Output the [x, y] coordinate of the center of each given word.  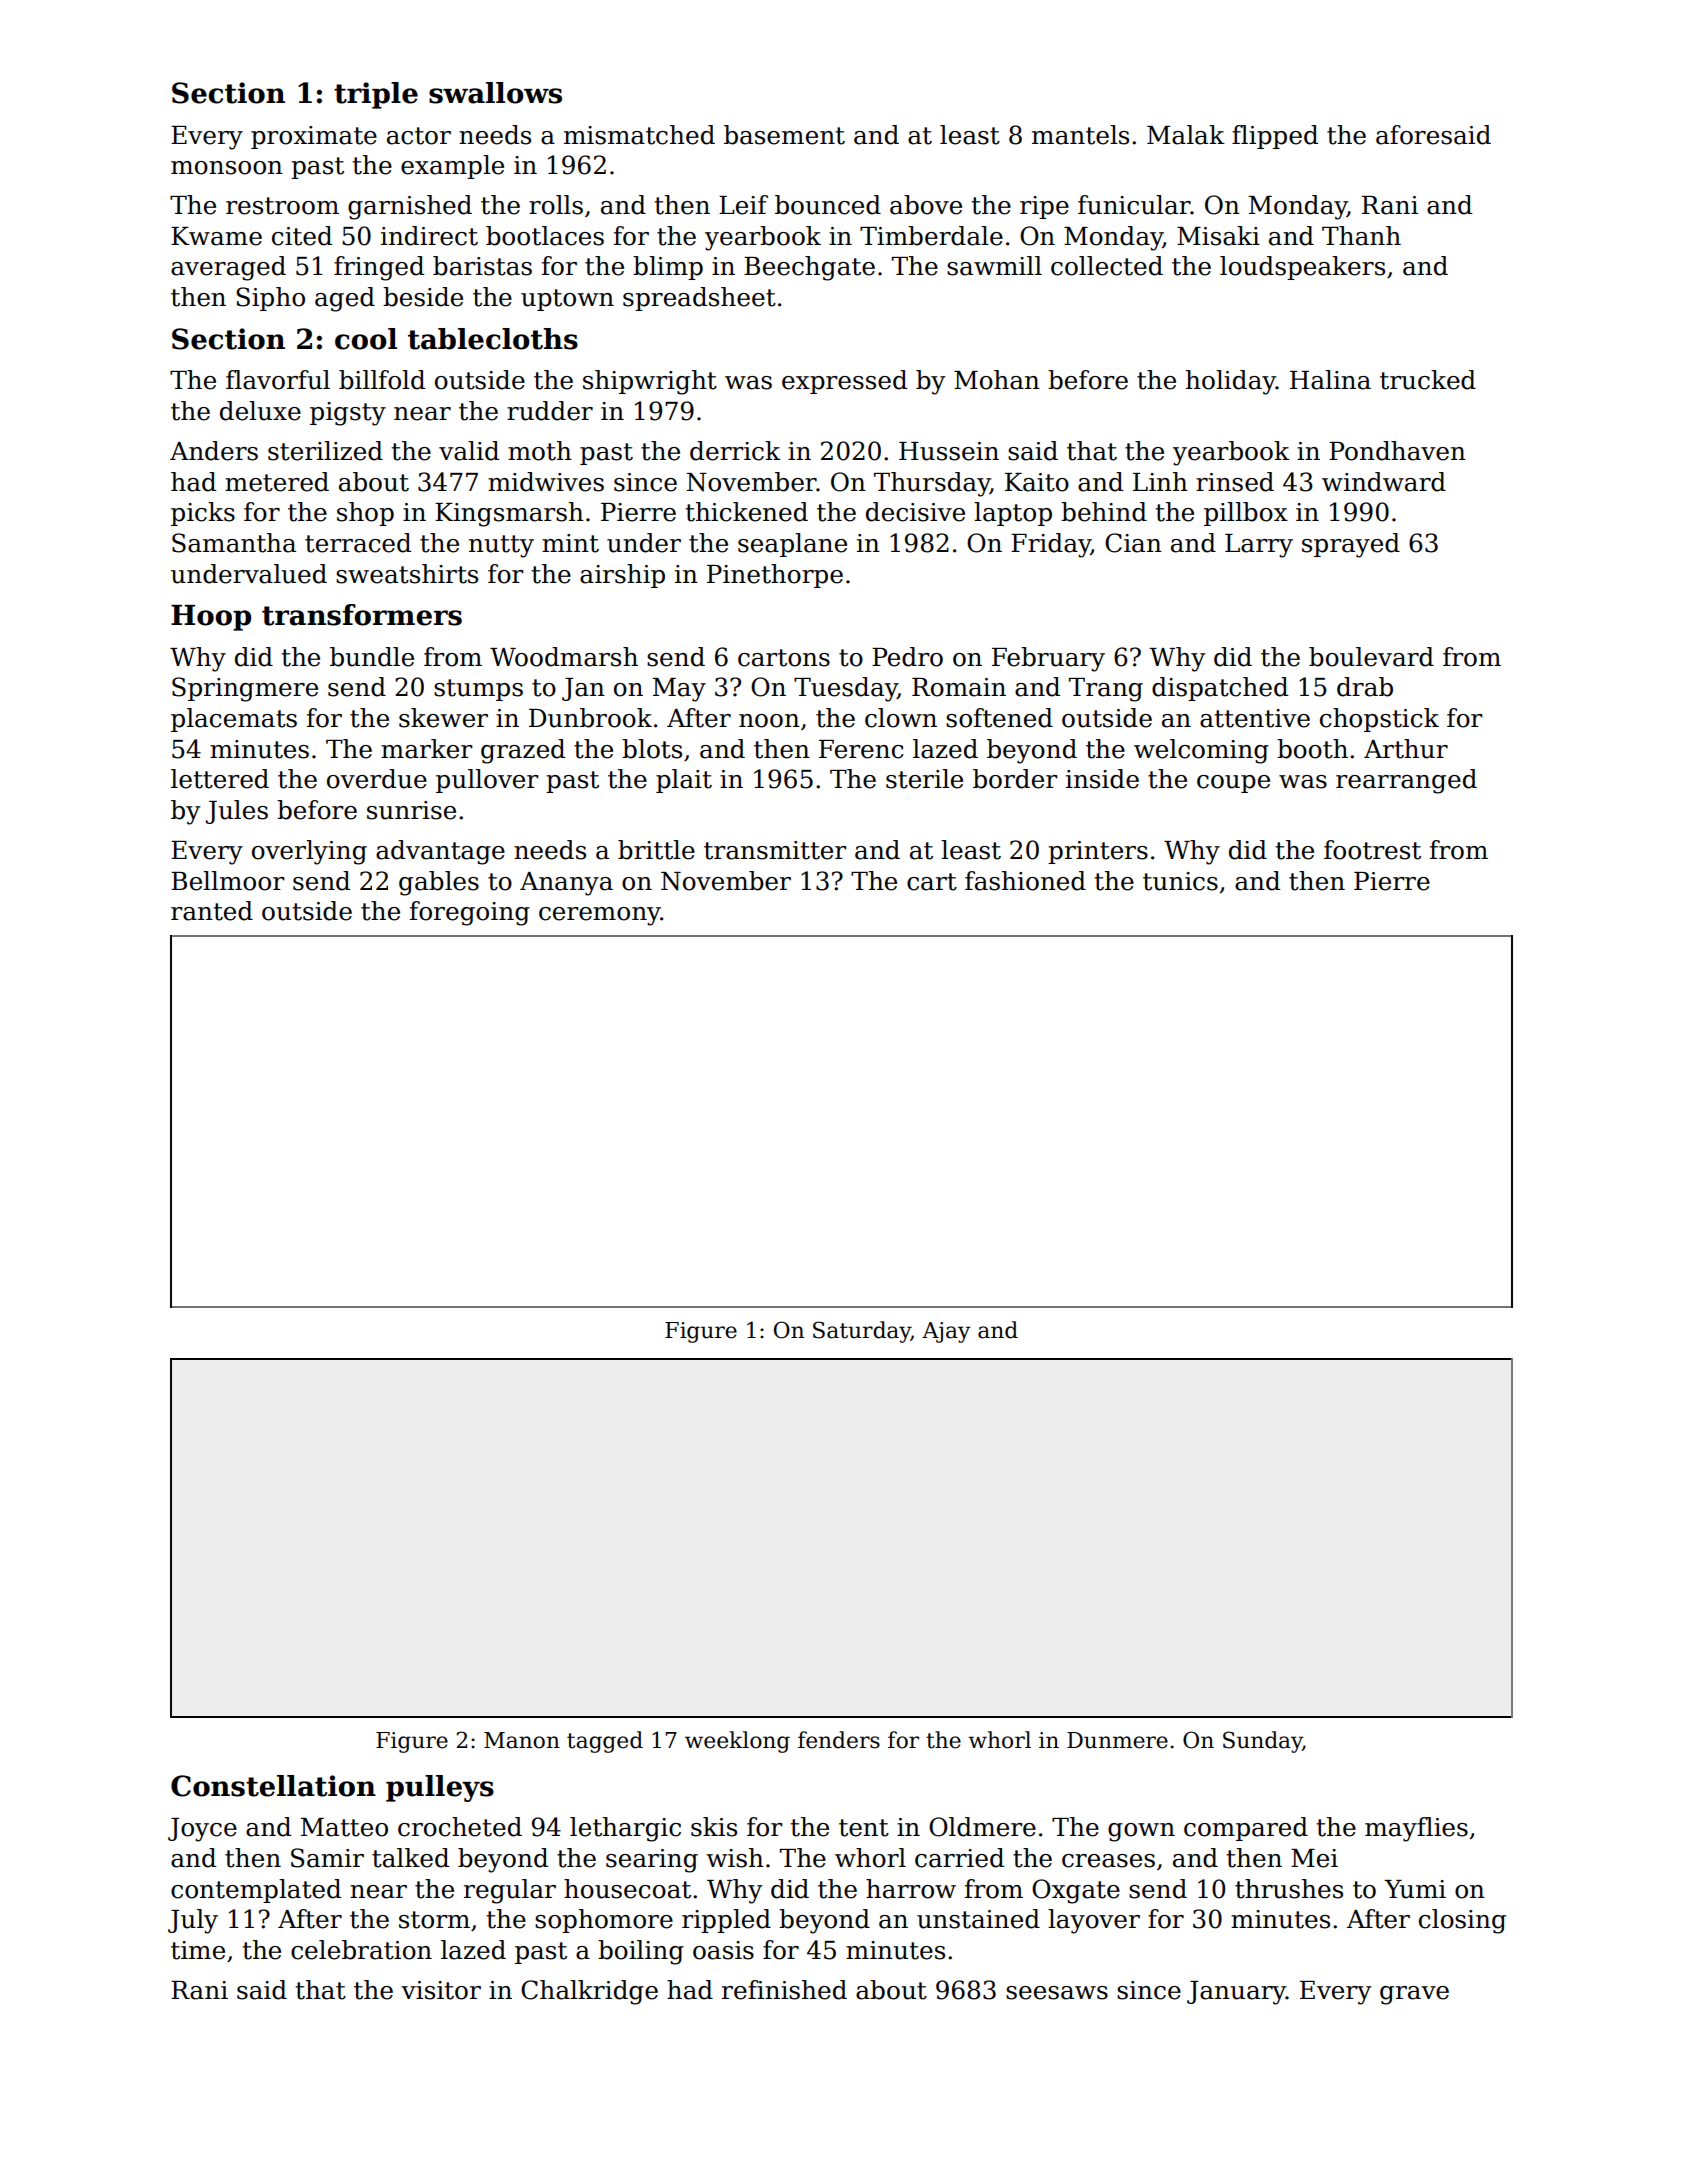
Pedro [907, 657]
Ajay [946, 1332]
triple [376, 95]
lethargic [625, 1829]
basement [784, 135]
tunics [1180, 881]
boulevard [1371, 657]
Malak [1186, 135]
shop [365, 514]
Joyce [202, 1830]
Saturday [862, 1332]
